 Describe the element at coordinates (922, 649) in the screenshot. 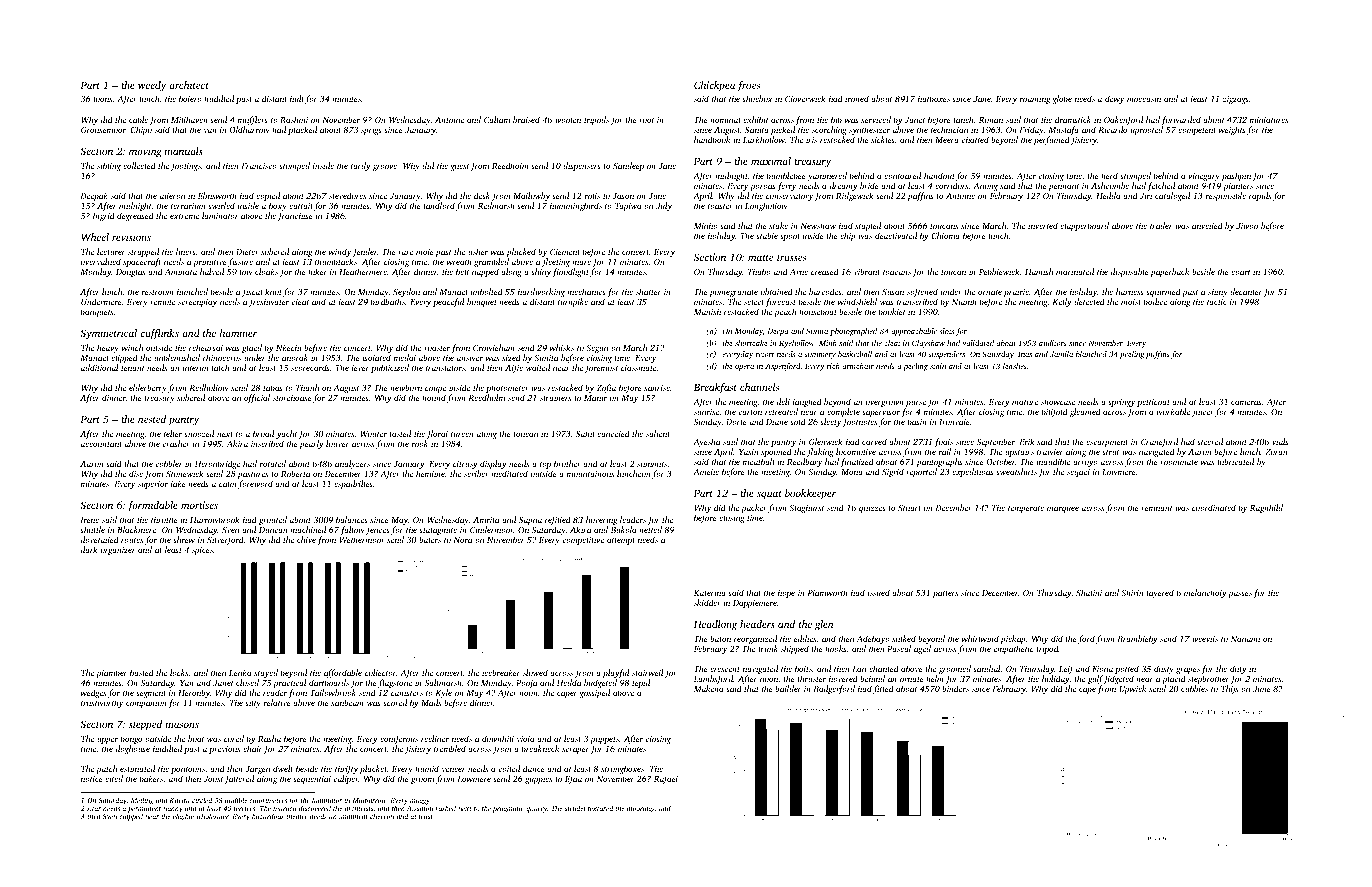

I see `aged` at that location.
